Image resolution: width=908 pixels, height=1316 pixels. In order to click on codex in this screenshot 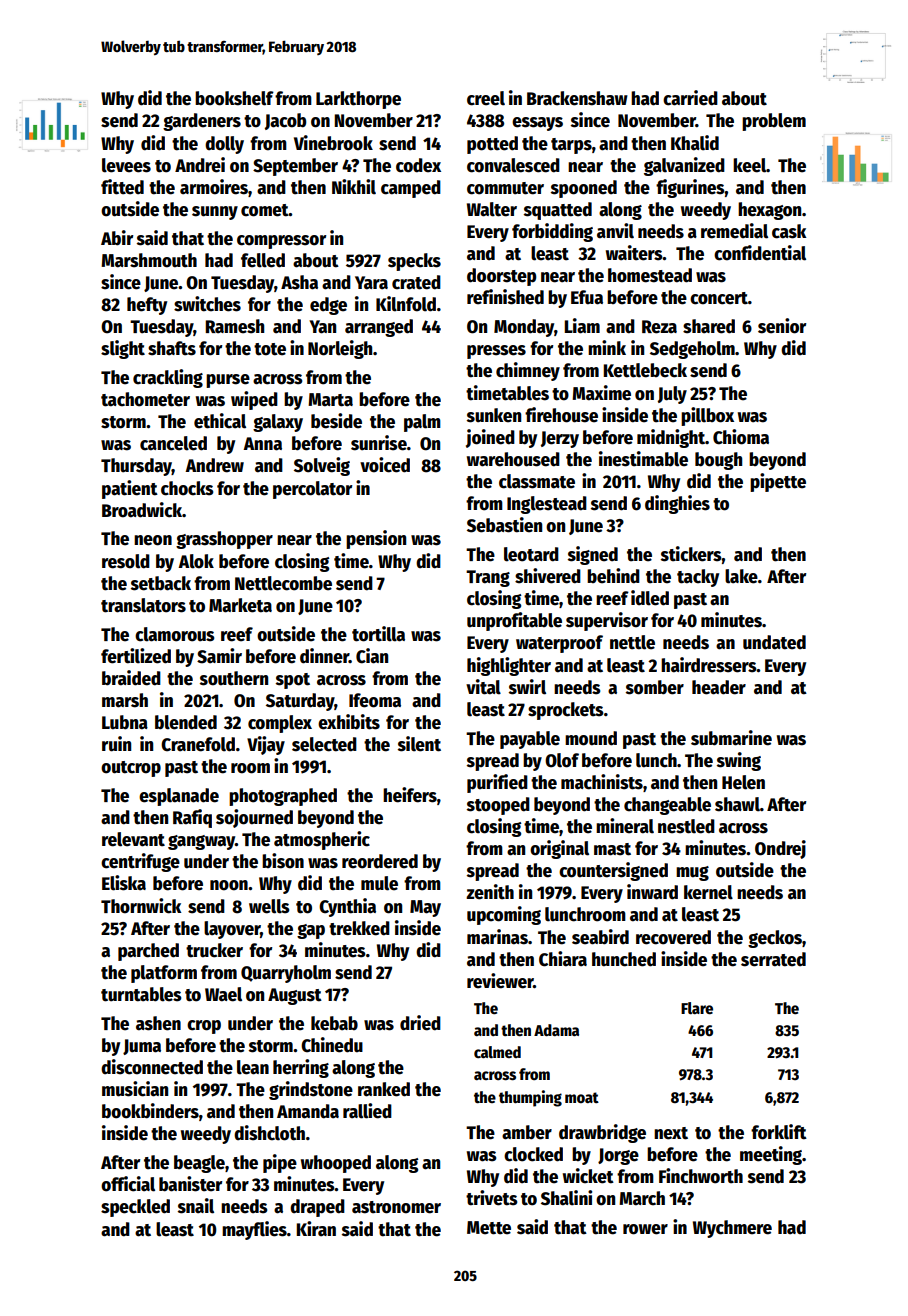, I will do `click(418, 165)`.
